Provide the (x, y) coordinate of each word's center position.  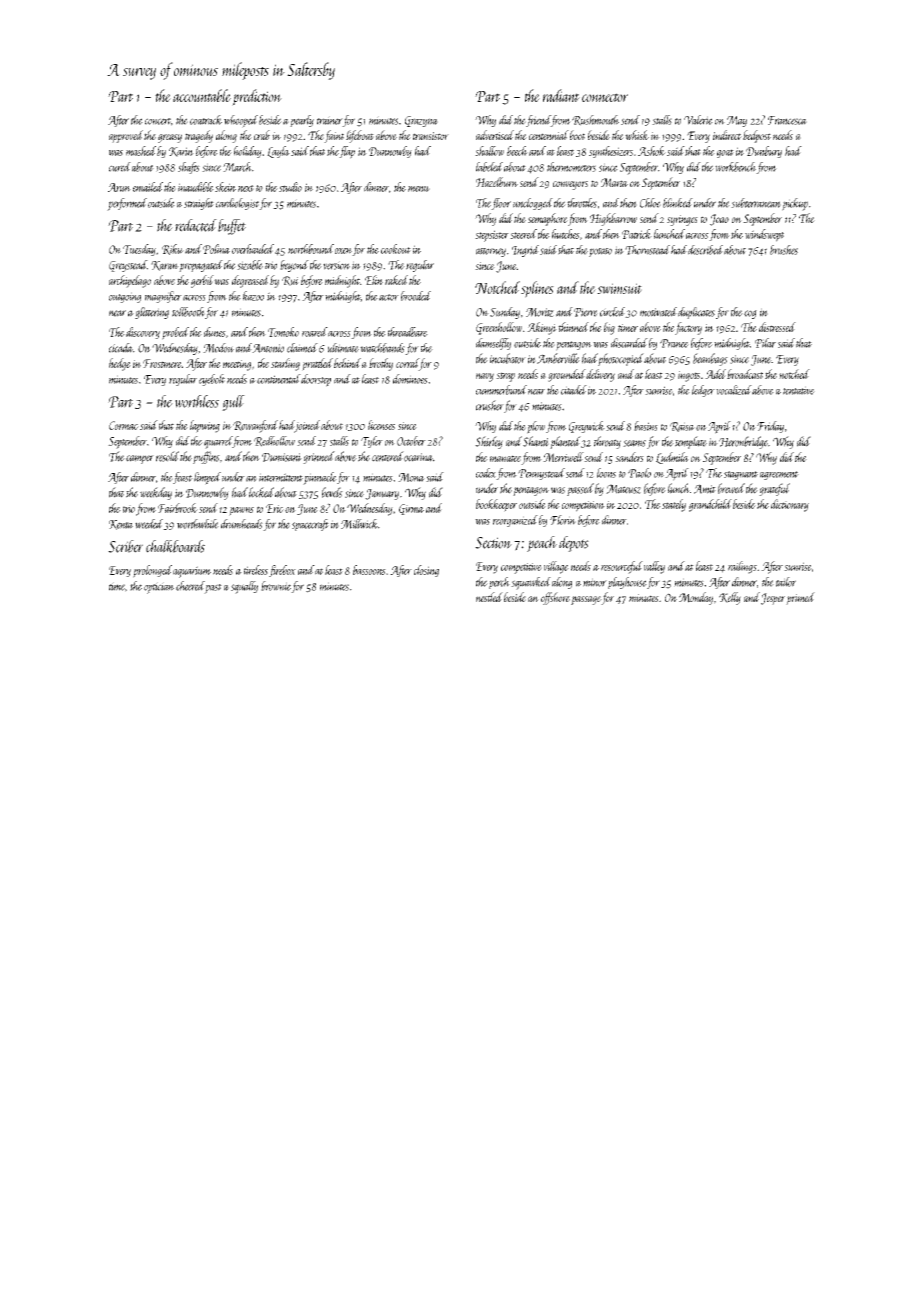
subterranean (756, 203)
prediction (257, 97)
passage (586, 600)
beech (517, 151)
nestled (489, 597)
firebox (282, 571)
